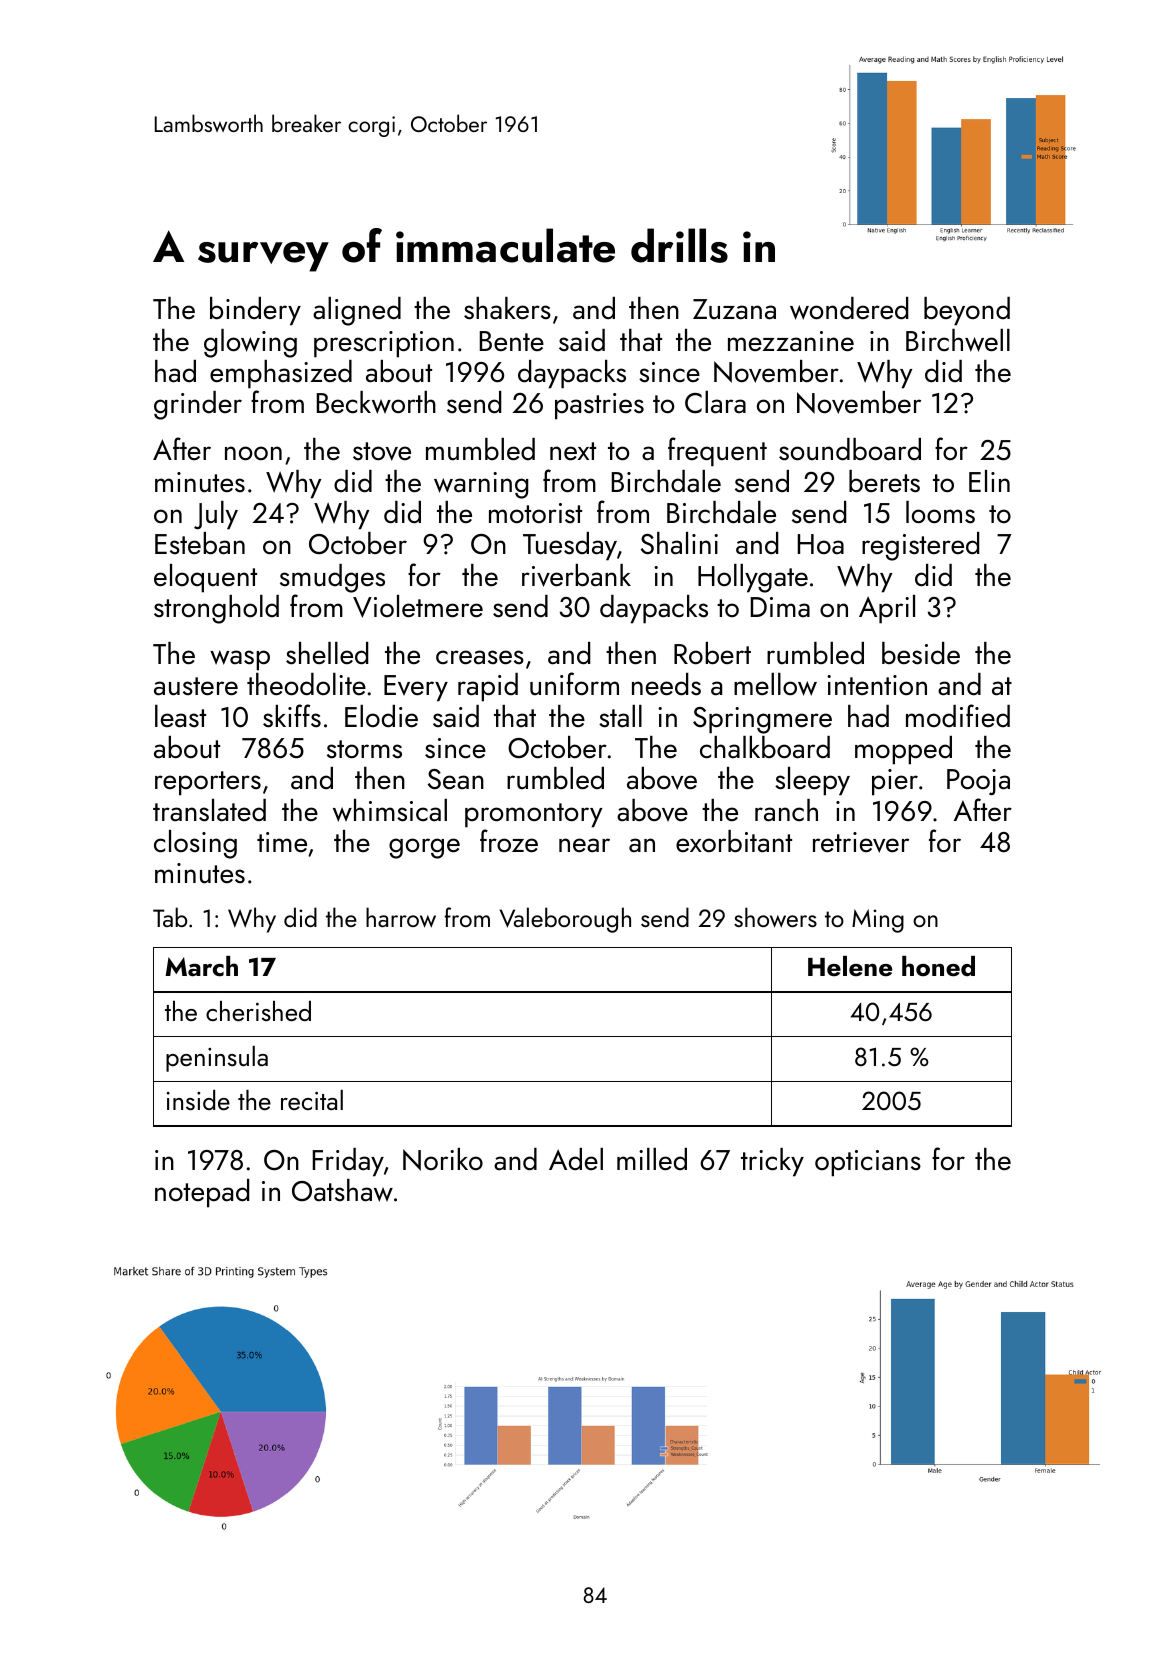 Image resolution: width=1165 pixels, height=1654 pixels. I want to click on Oatshaw, so click(342, 1190).
